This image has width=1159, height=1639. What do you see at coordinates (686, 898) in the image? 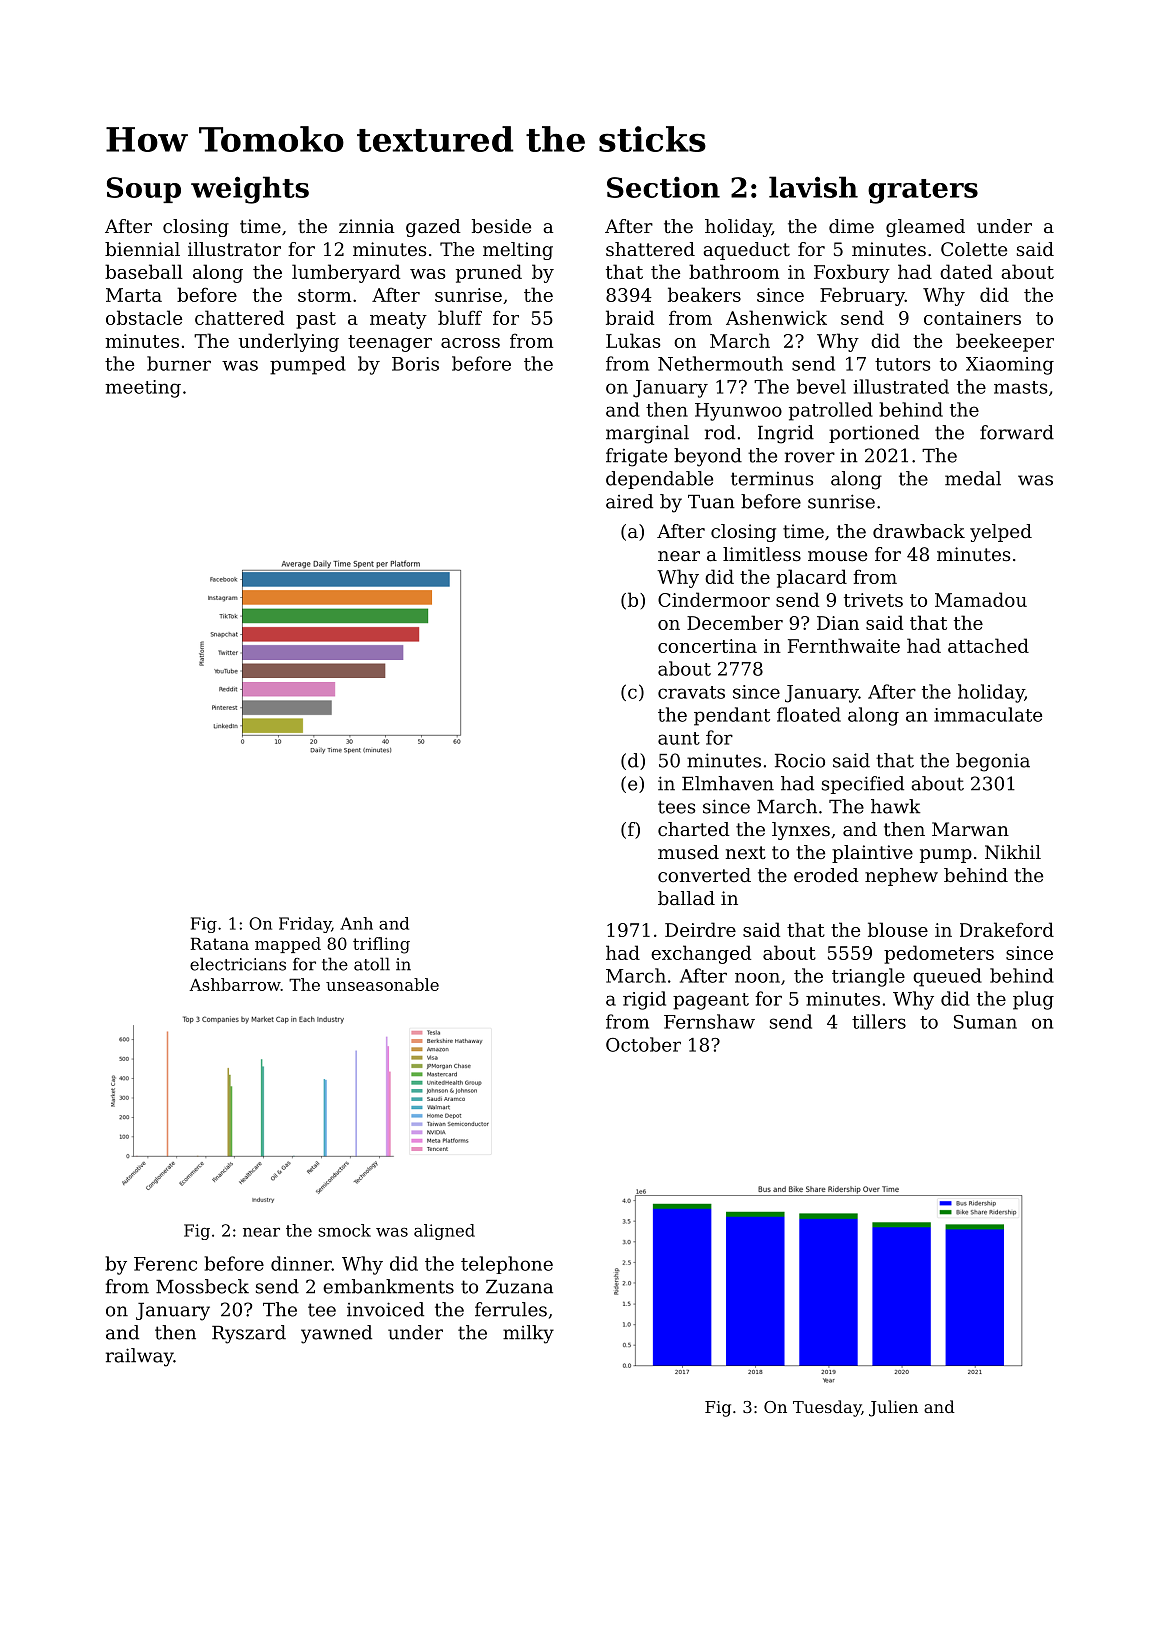
I see `ballad` at bounding box center [686, 898].
